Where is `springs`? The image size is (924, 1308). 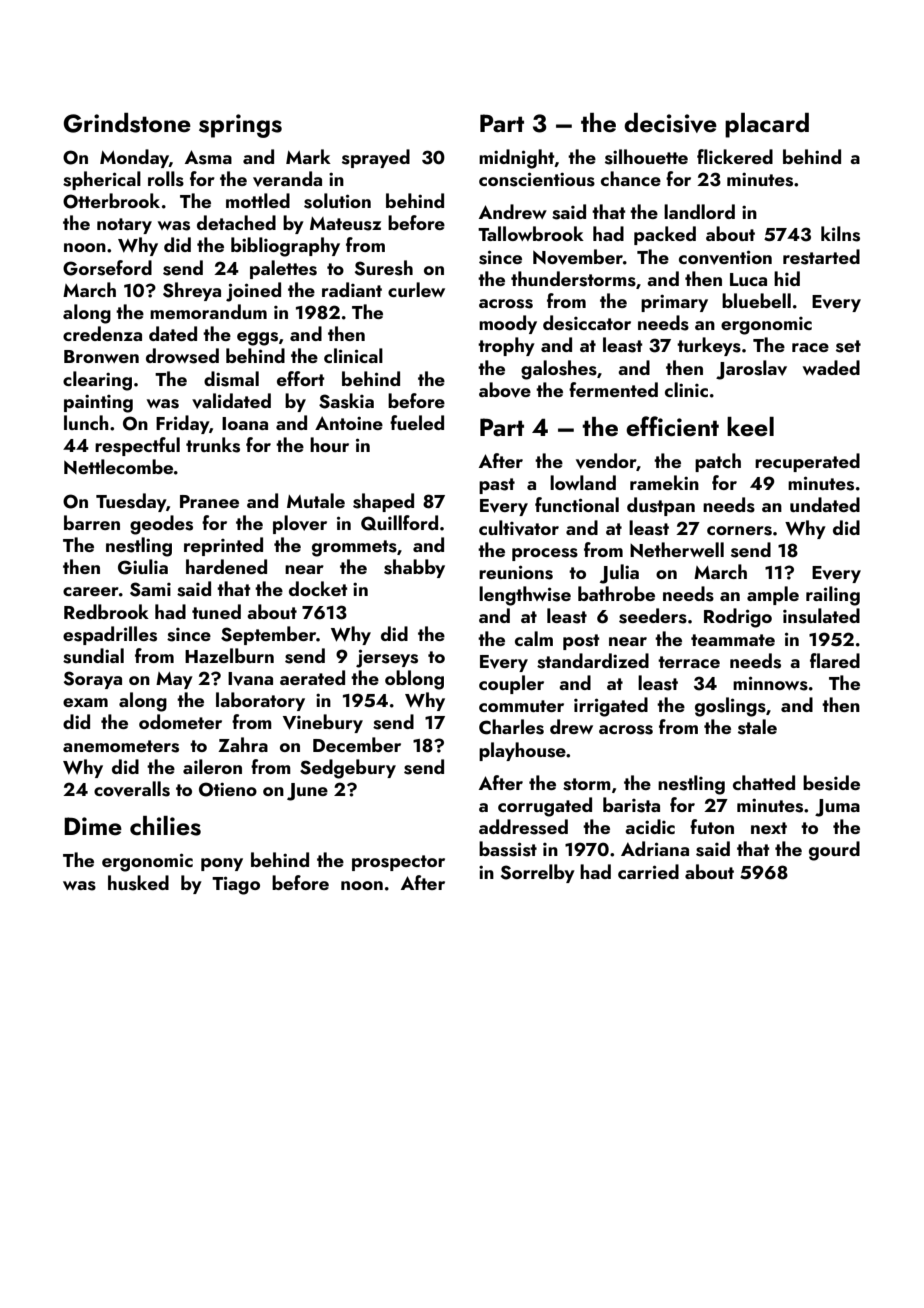 springs is located at coordinates (240, 126).
